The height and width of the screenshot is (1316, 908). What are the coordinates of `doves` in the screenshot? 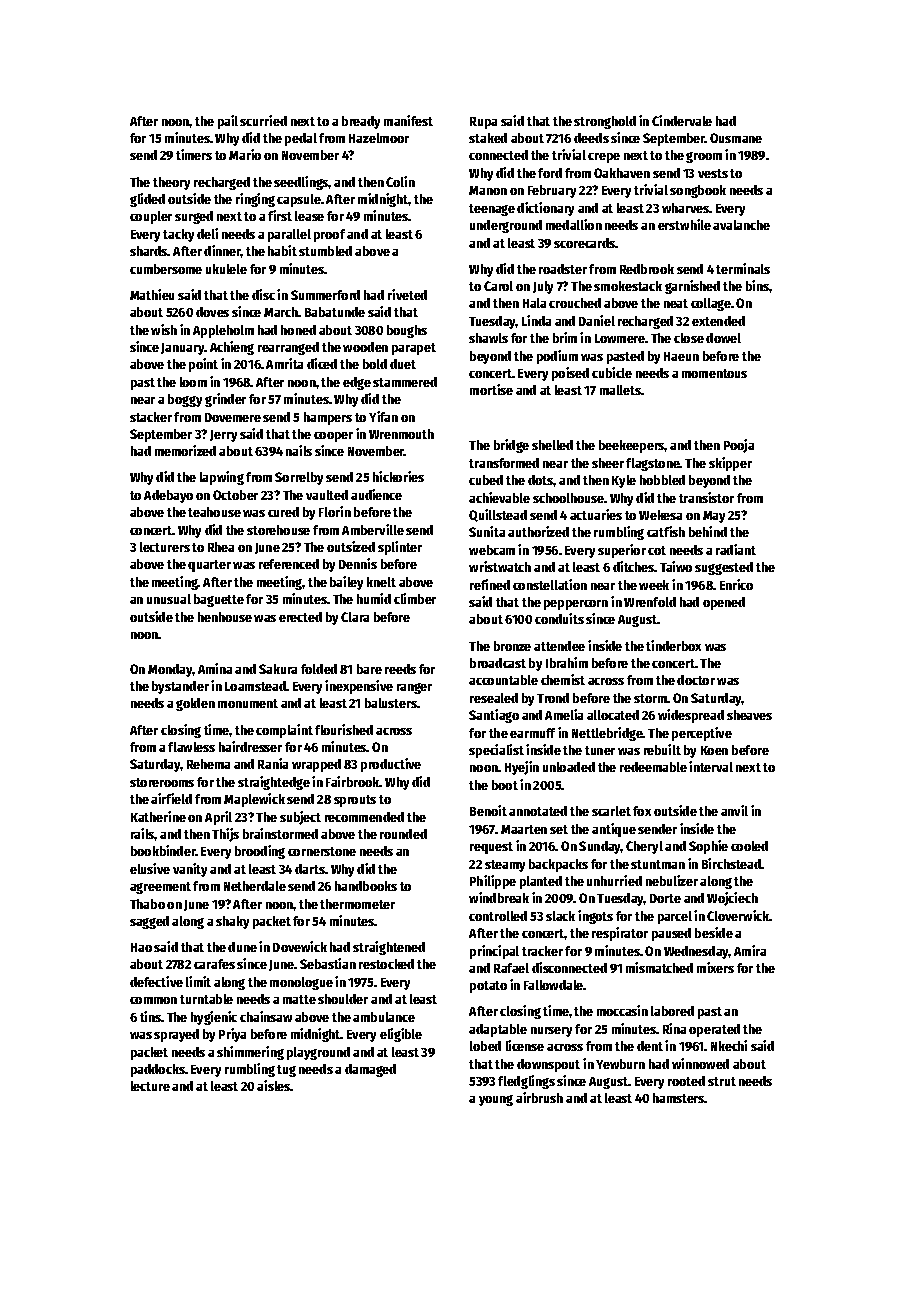 It's located at (212, 312).
